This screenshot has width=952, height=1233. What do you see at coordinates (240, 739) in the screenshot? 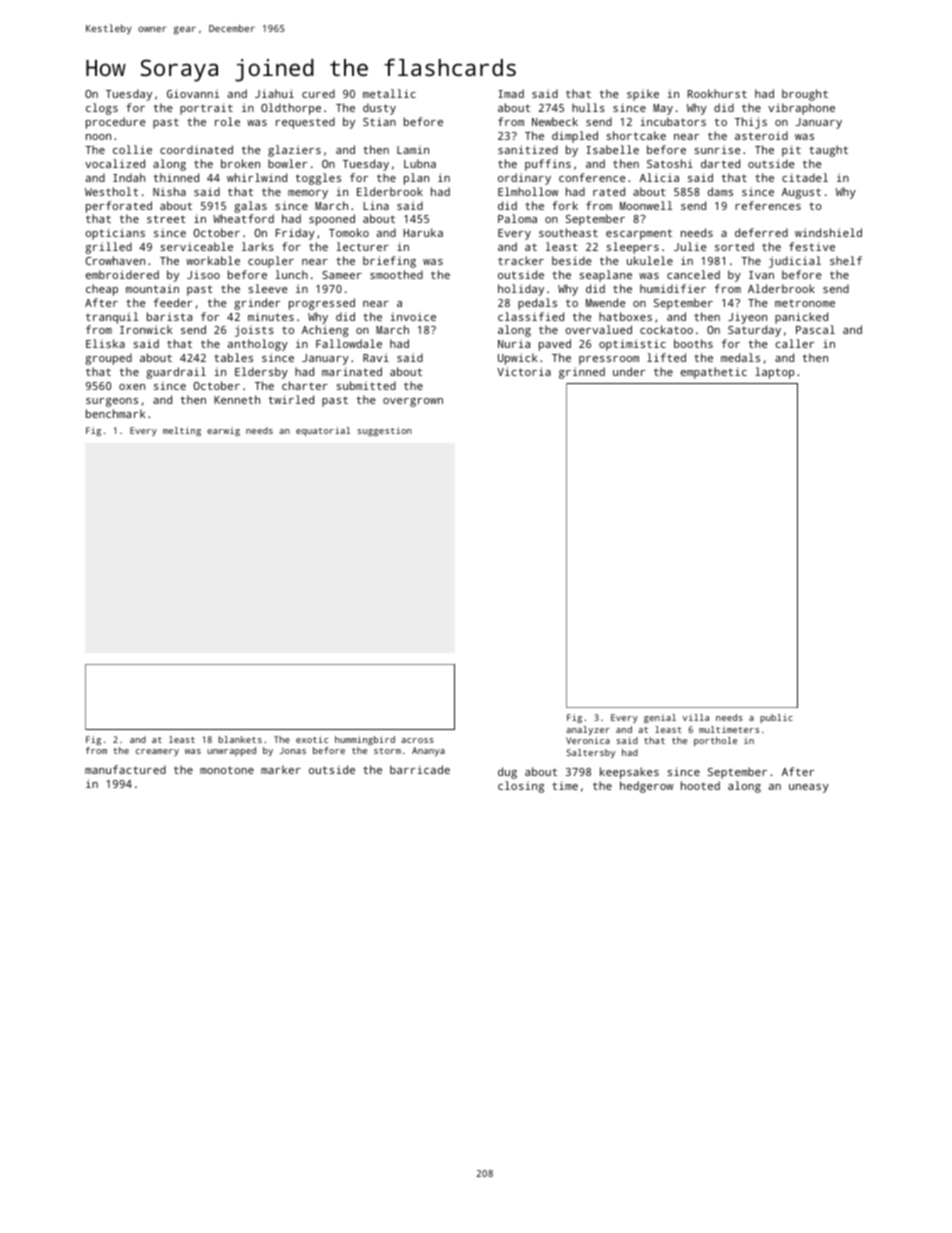
I see `blankets` at bounding box center [240, 739].
